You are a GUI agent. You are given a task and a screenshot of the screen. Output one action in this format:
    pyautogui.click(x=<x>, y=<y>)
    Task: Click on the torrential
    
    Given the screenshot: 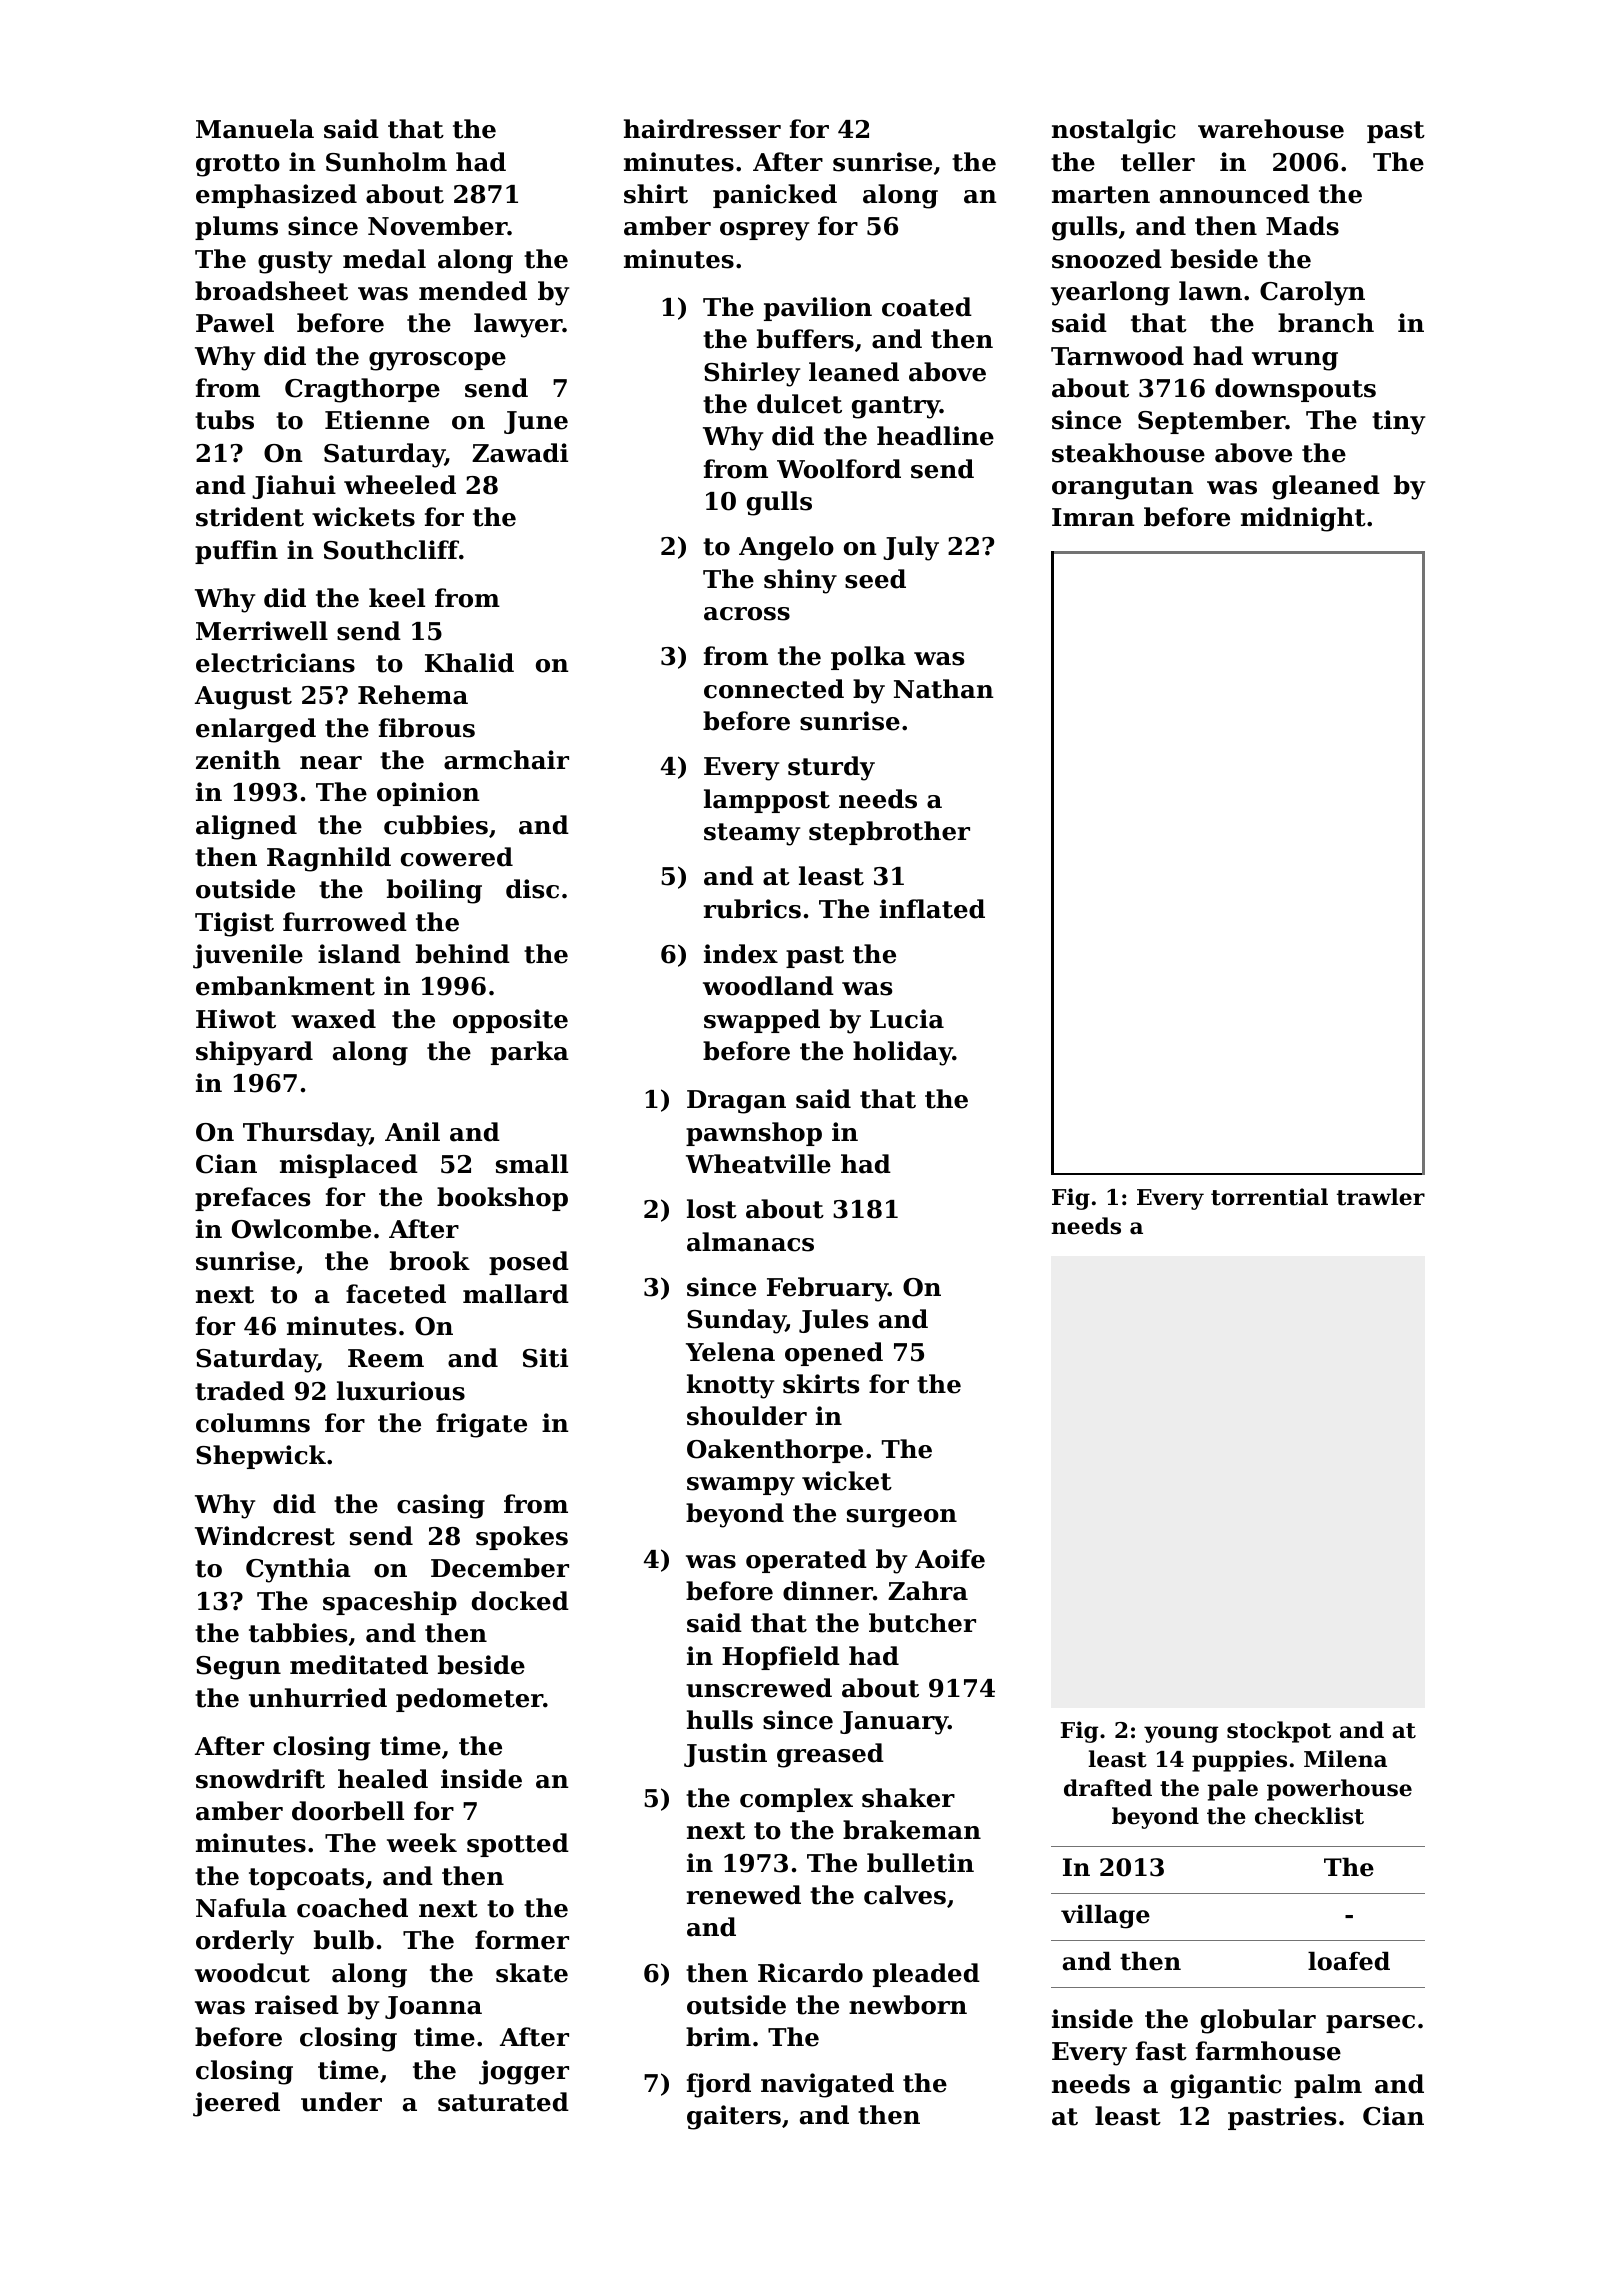 What is the action you would take?
    pyautogui.click(x=1269, y=1197)
